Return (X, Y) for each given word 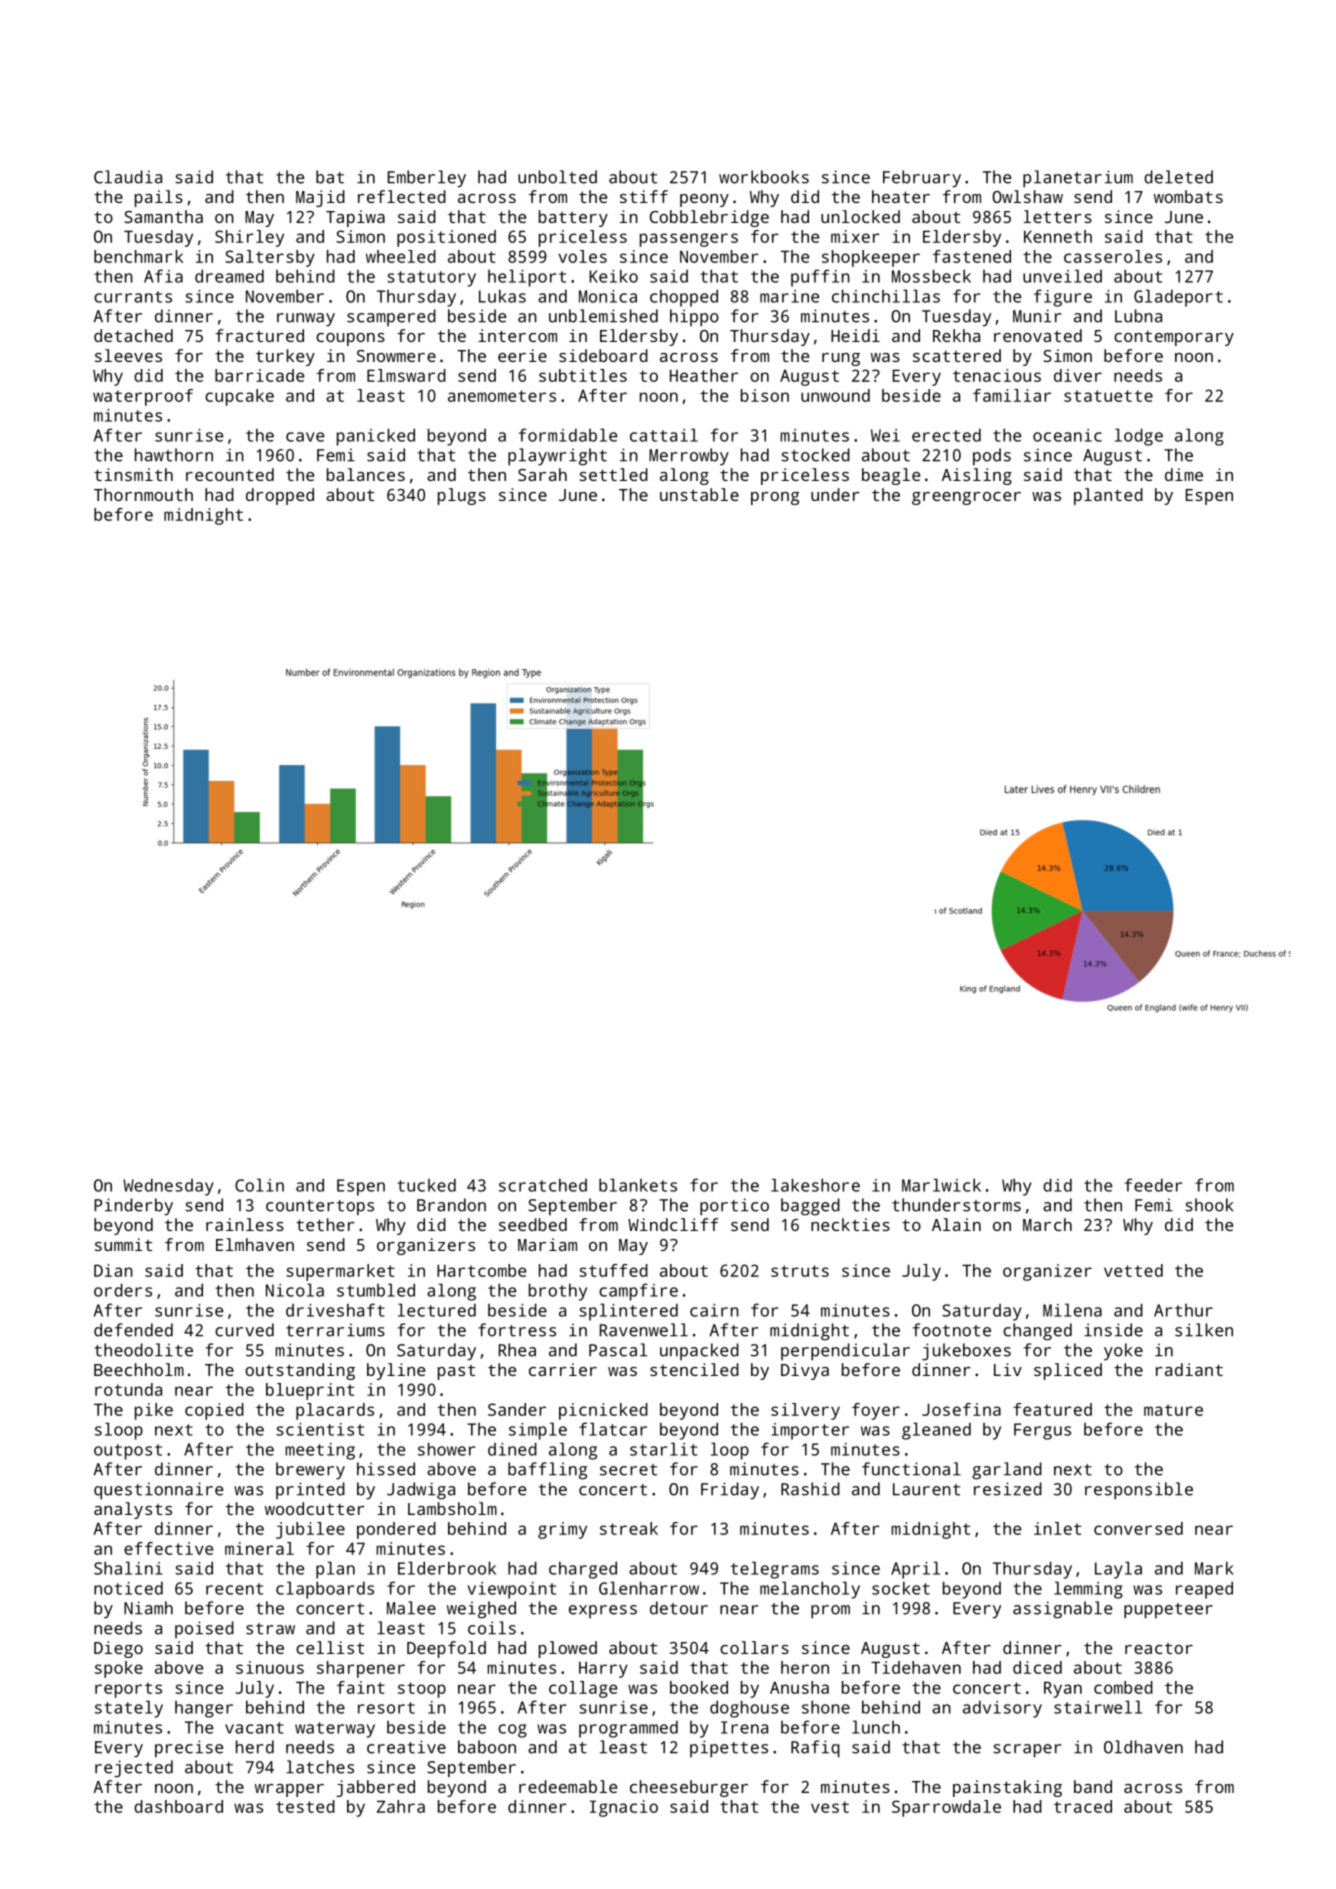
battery (573, 218)
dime (1184, 474)
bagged (810, 1207)
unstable (699, 494)
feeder (1153, 1185)
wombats (1188, 196)
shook (1209, 1205)
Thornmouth (143, 494)
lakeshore (815, 1185)
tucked (426, 1185)
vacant (254, 1728)
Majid (320, 198)
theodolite (143, 1350)
